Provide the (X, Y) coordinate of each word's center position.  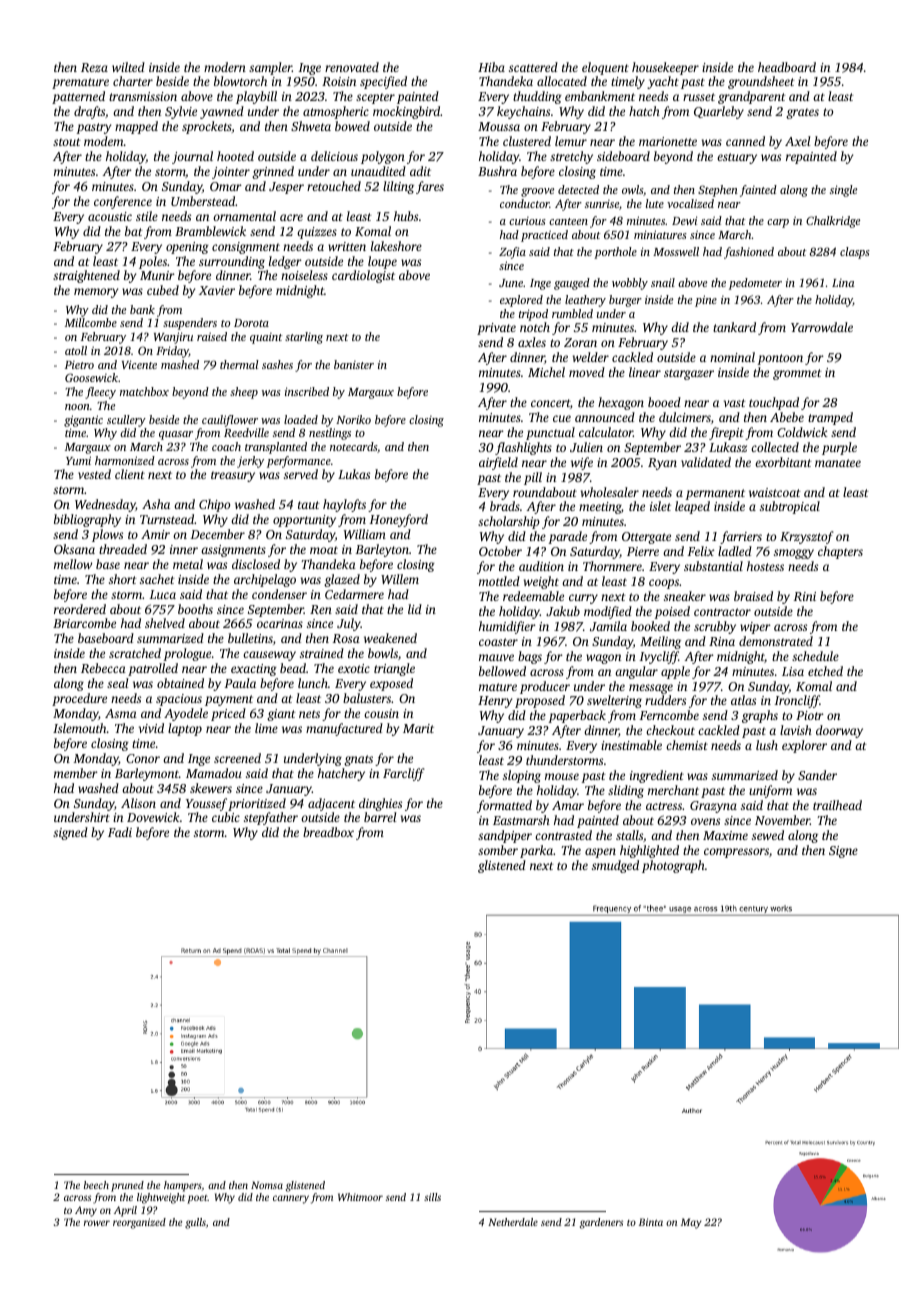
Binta (651, 1222)
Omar (226, 186)
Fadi (120, 832)
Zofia (512, 253)
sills (432, 1197)
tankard (734, 327)
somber (498, 850)
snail (663, 282)
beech (96, 1185)
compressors (736, 853)
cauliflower (230, 421)
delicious (334, 156)
